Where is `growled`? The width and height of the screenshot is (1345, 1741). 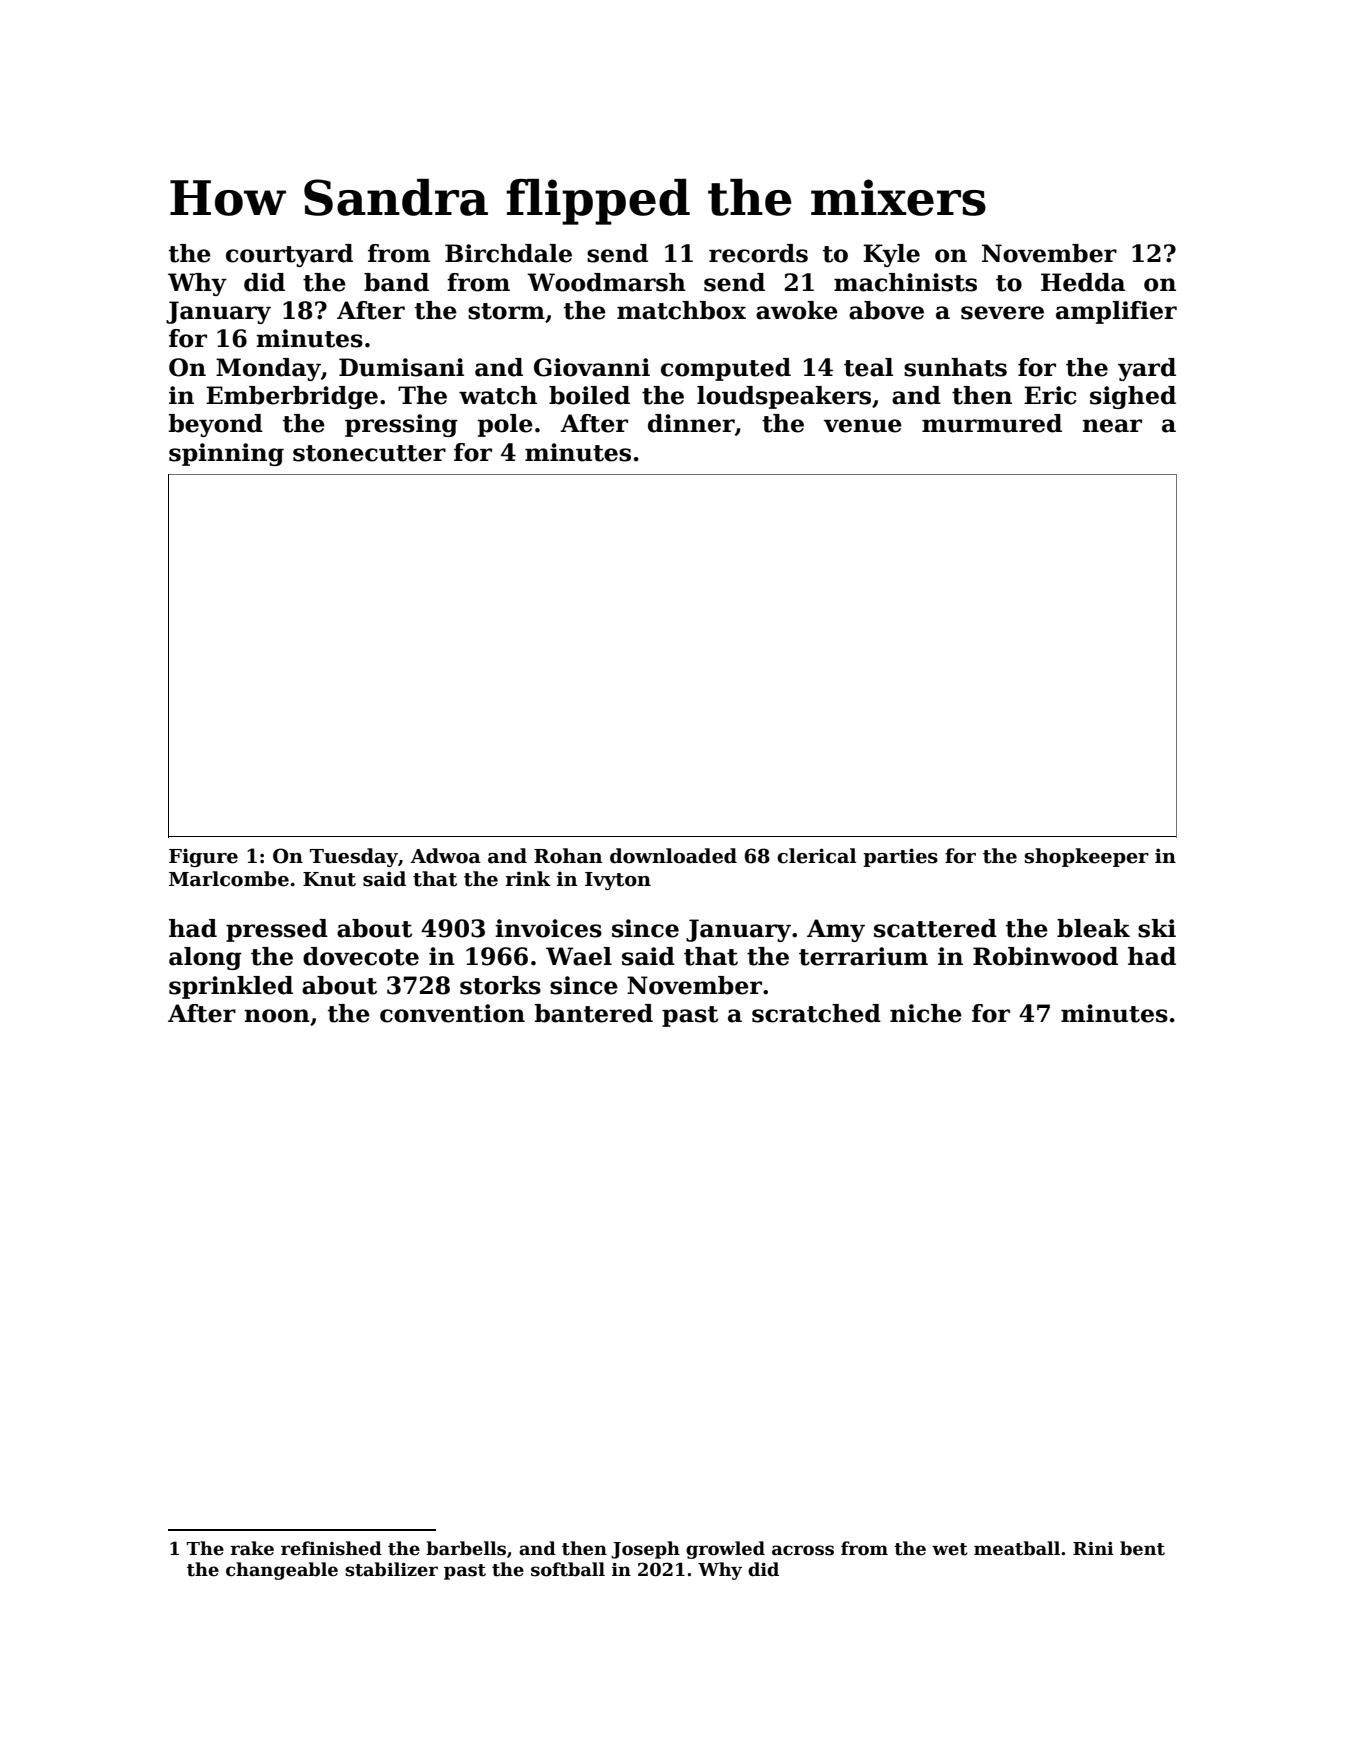
growled is located at coordinates (725, 1550).
